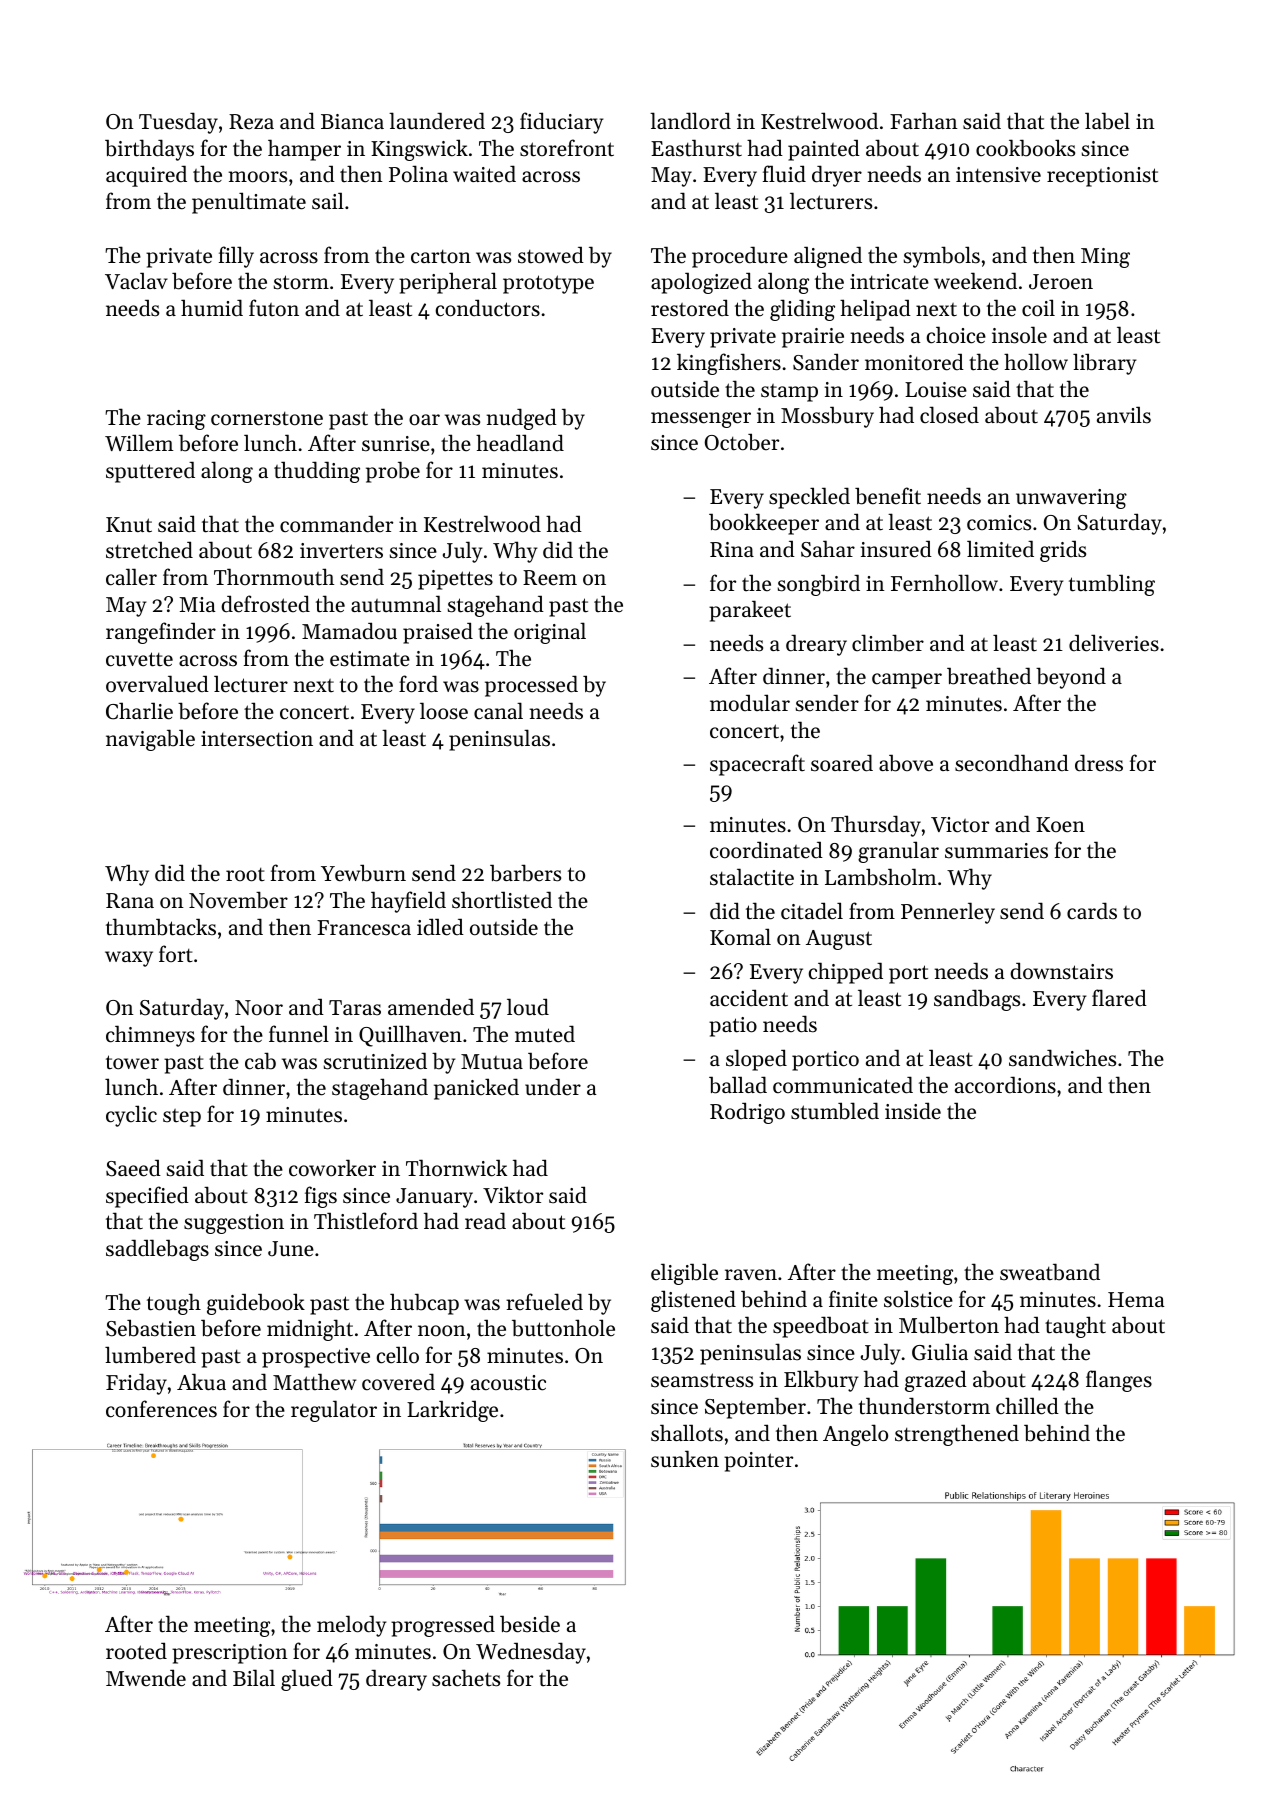 Image resolution: width=1275 pixels, height=1803 pixels. I want to click on nudged, so click(521, 419).
